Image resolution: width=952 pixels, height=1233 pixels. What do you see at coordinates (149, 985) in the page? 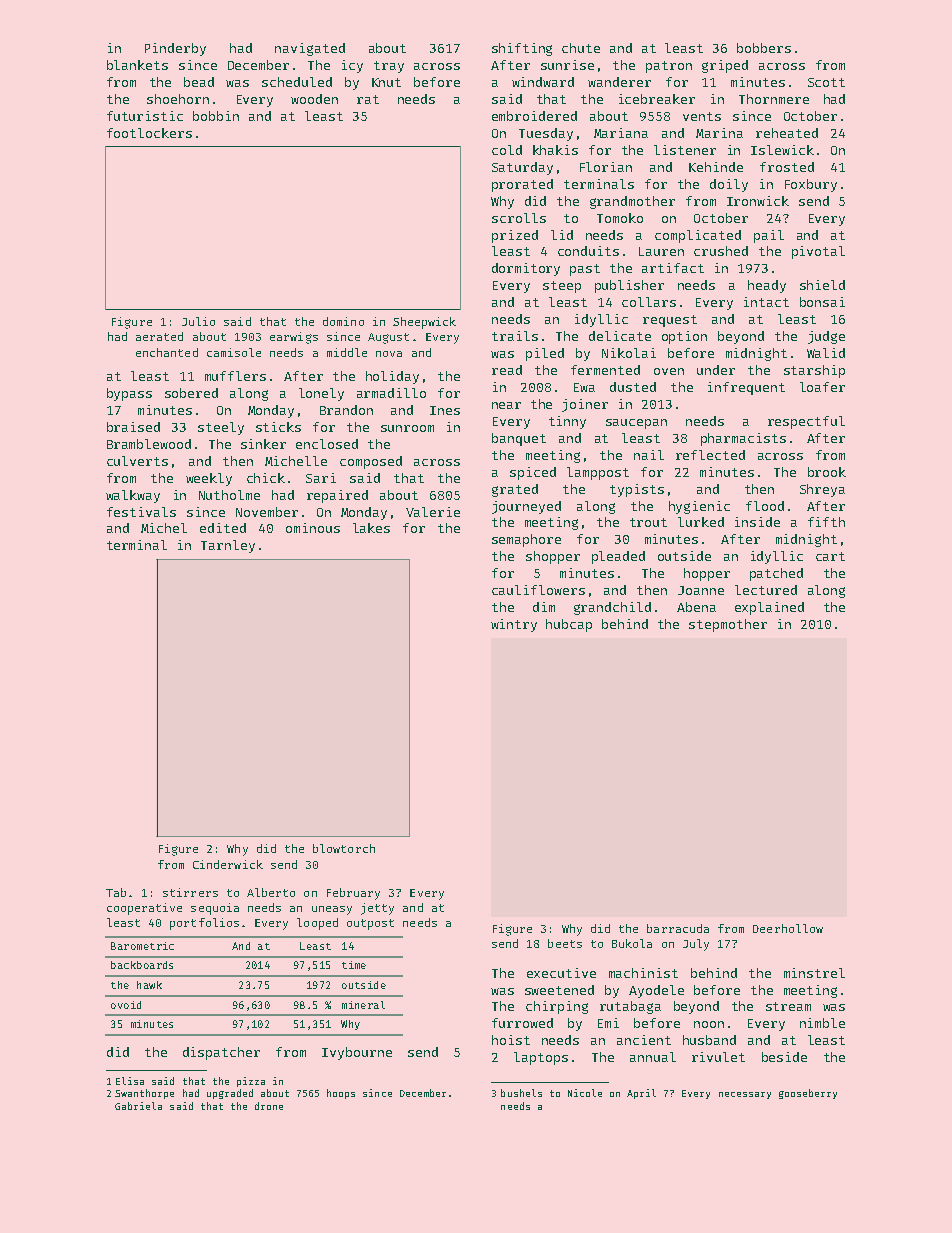
I see `hawk` at bounding box center [149, 985].
